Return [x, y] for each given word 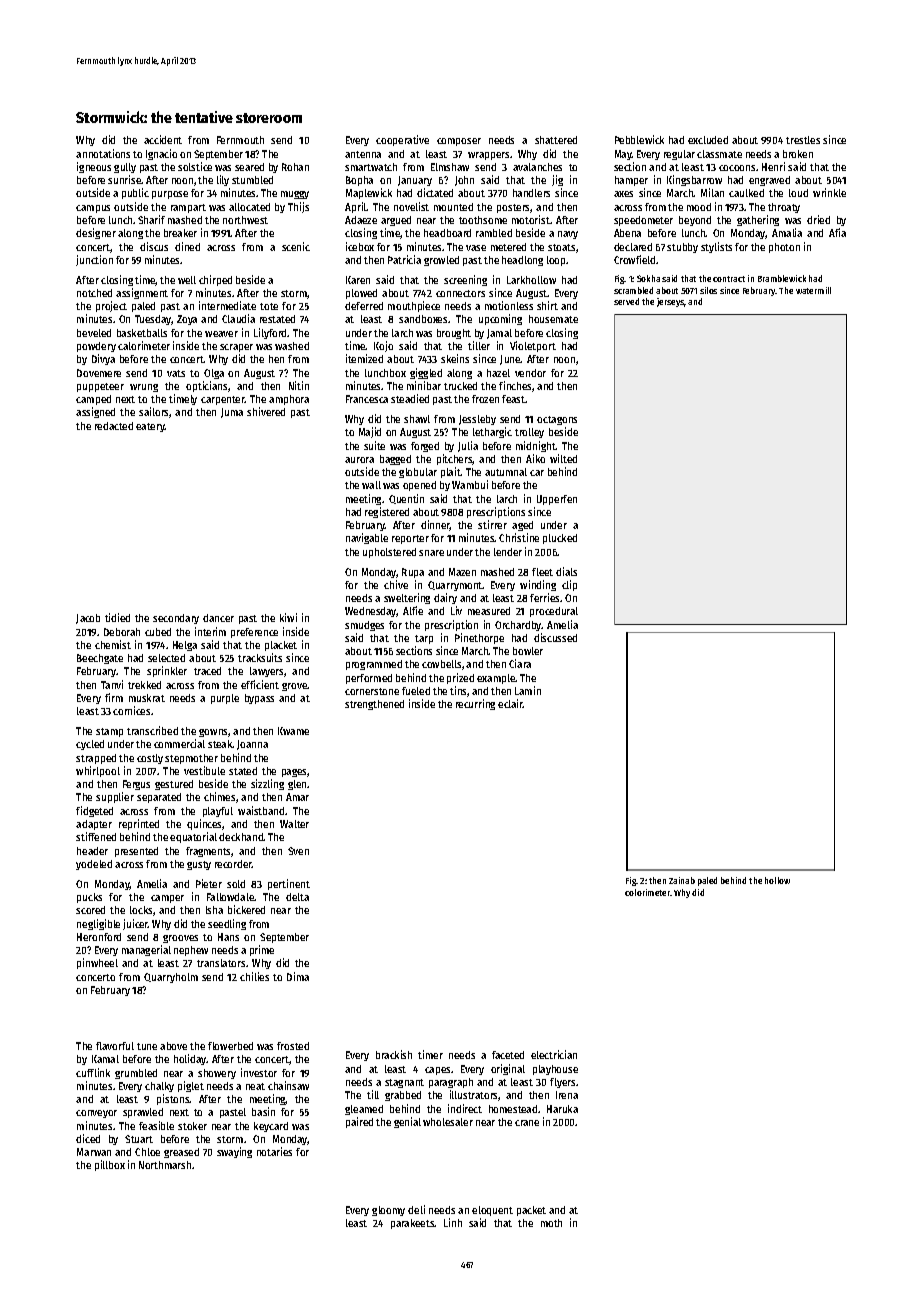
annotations [103, 153]
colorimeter [648, 892]
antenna [363, 154]
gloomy [388, 1211]
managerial [146, 950]
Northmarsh [165, 1165]
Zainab [682, 880]
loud [798, 193]
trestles [803, 140]
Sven [298, 851]
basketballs [142, 333]
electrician [554, 1054]
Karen [358, 280]
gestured [174, 785]
